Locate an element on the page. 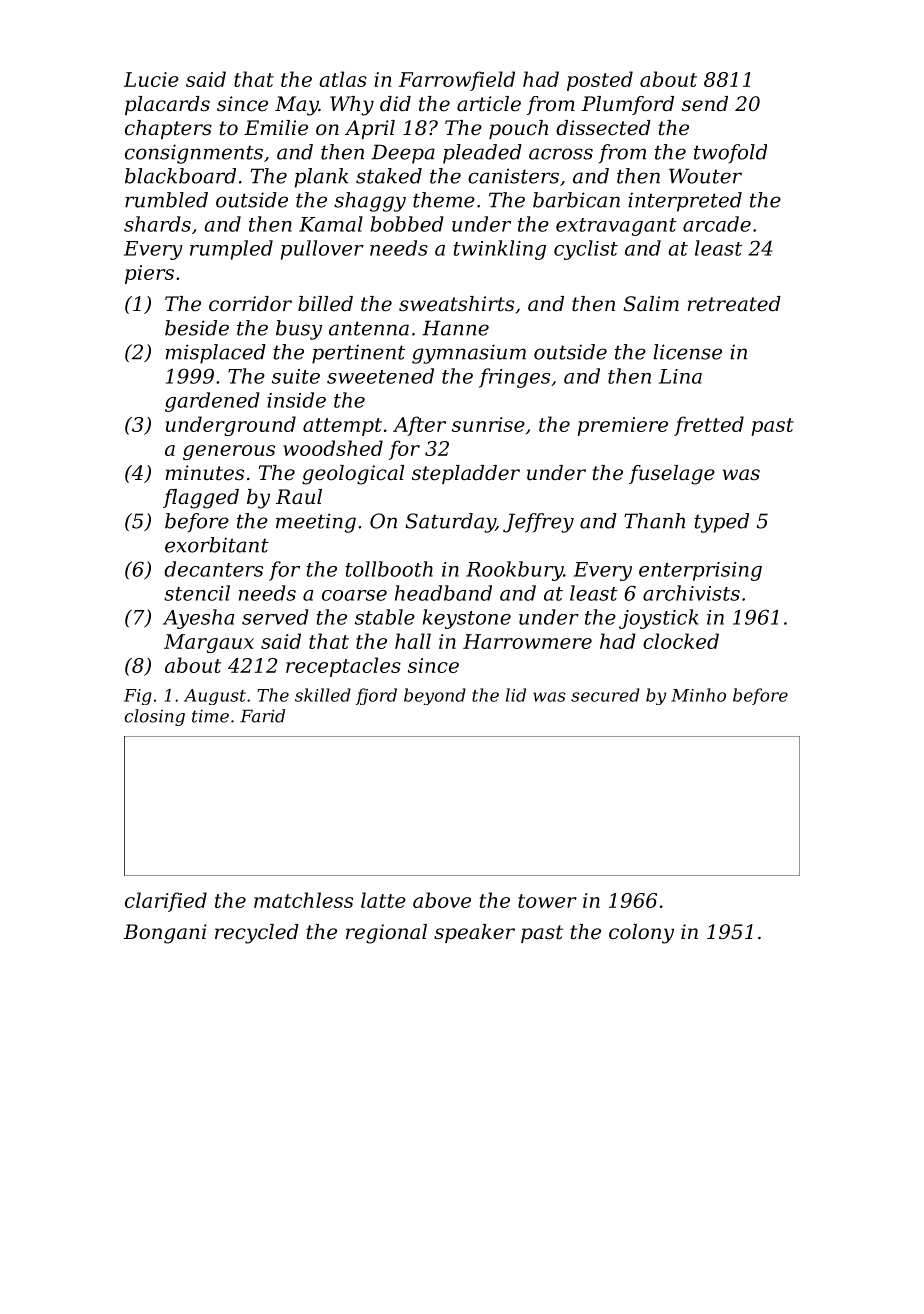 This document has height=1314, width=924. sweatshirts is located at coordinates (456, 304).
